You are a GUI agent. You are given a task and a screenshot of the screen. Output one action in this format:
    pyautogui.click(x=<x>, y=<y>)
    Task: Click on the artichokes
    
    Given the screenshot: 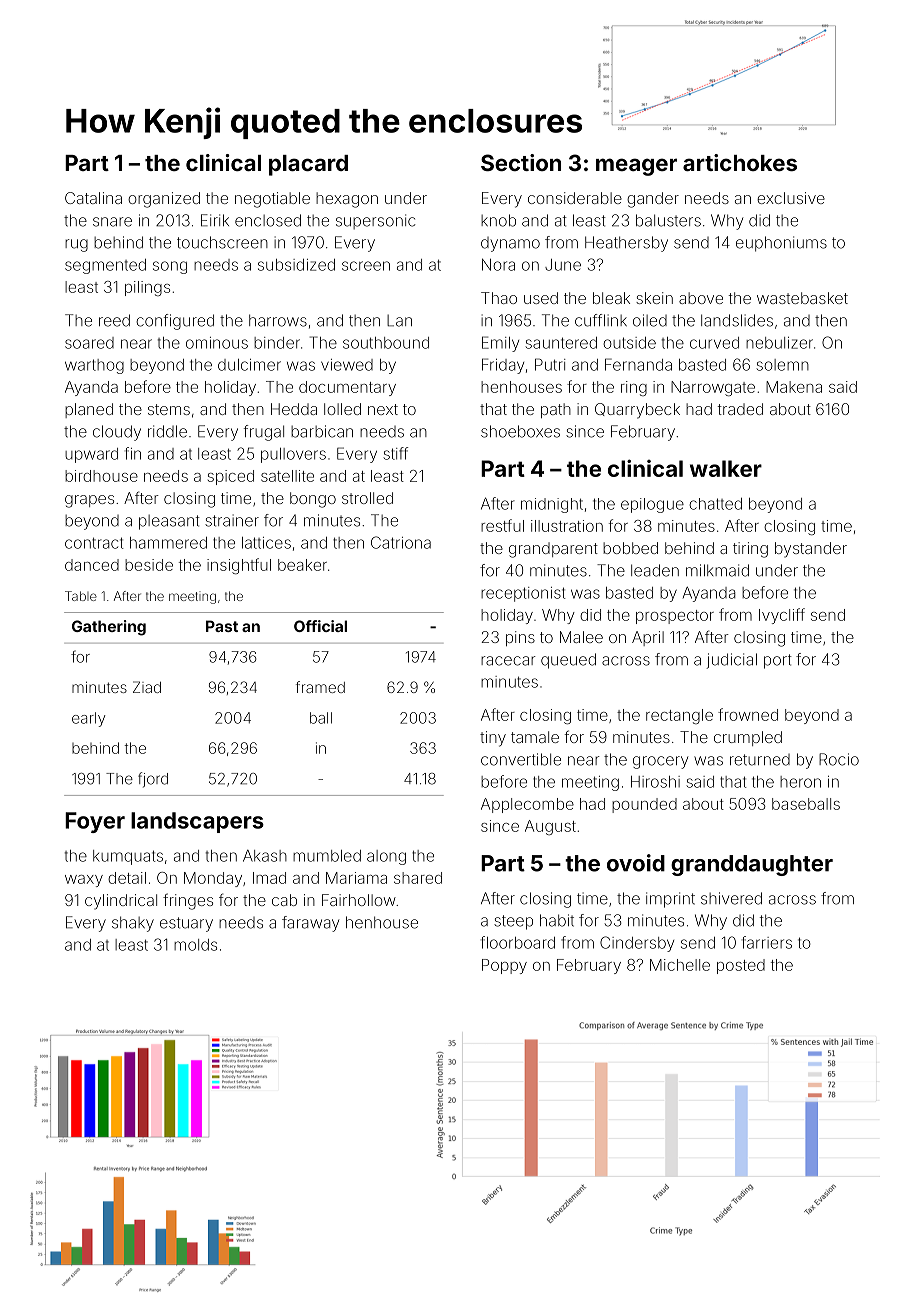 What is the action you would take?
    pyautogui.click(x=740, y=162)
